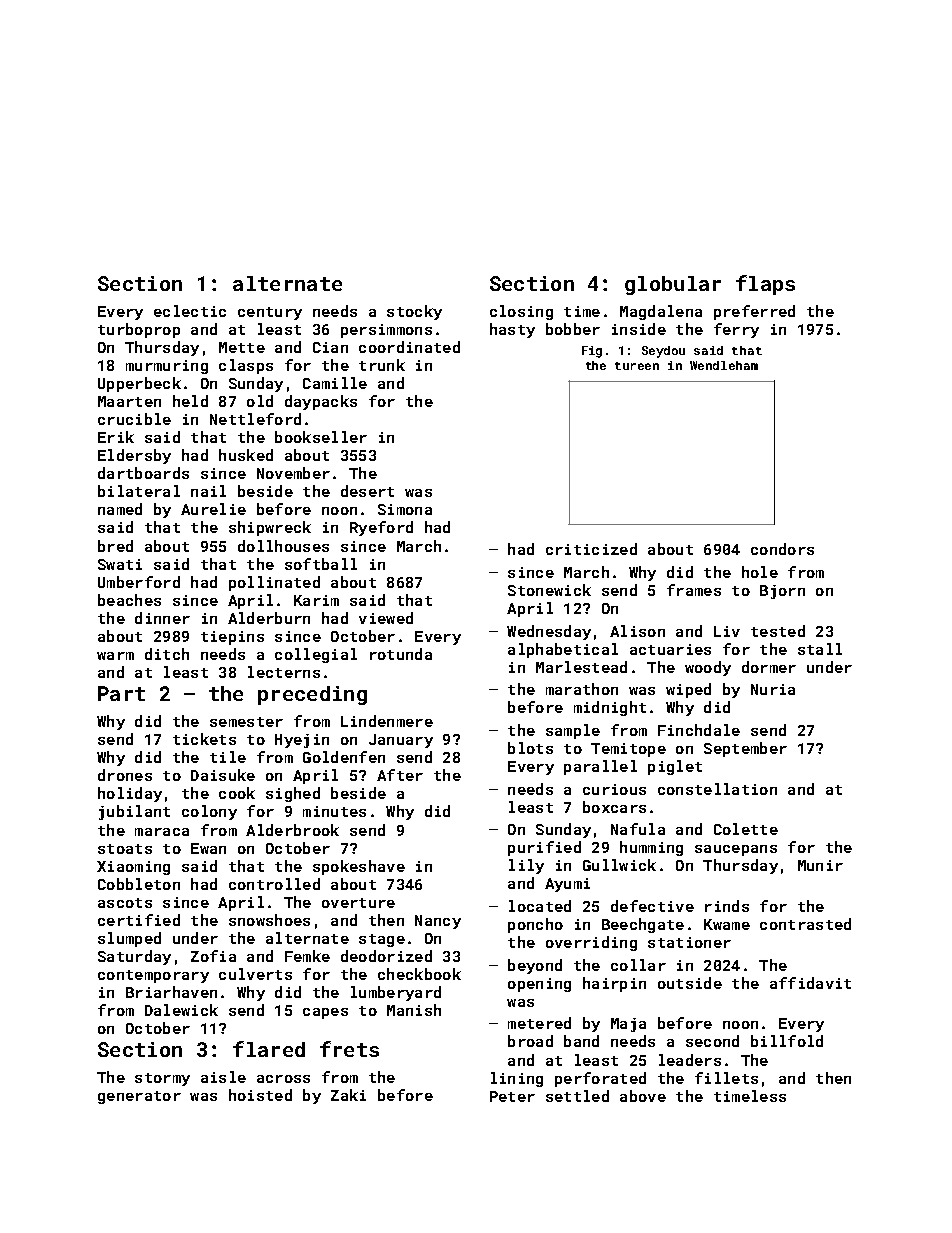 The image size is (952, 1233). What do you see at coordinates (727, 906) in the screenshot?
I see `rinds` at bounding box center [727, 906].
